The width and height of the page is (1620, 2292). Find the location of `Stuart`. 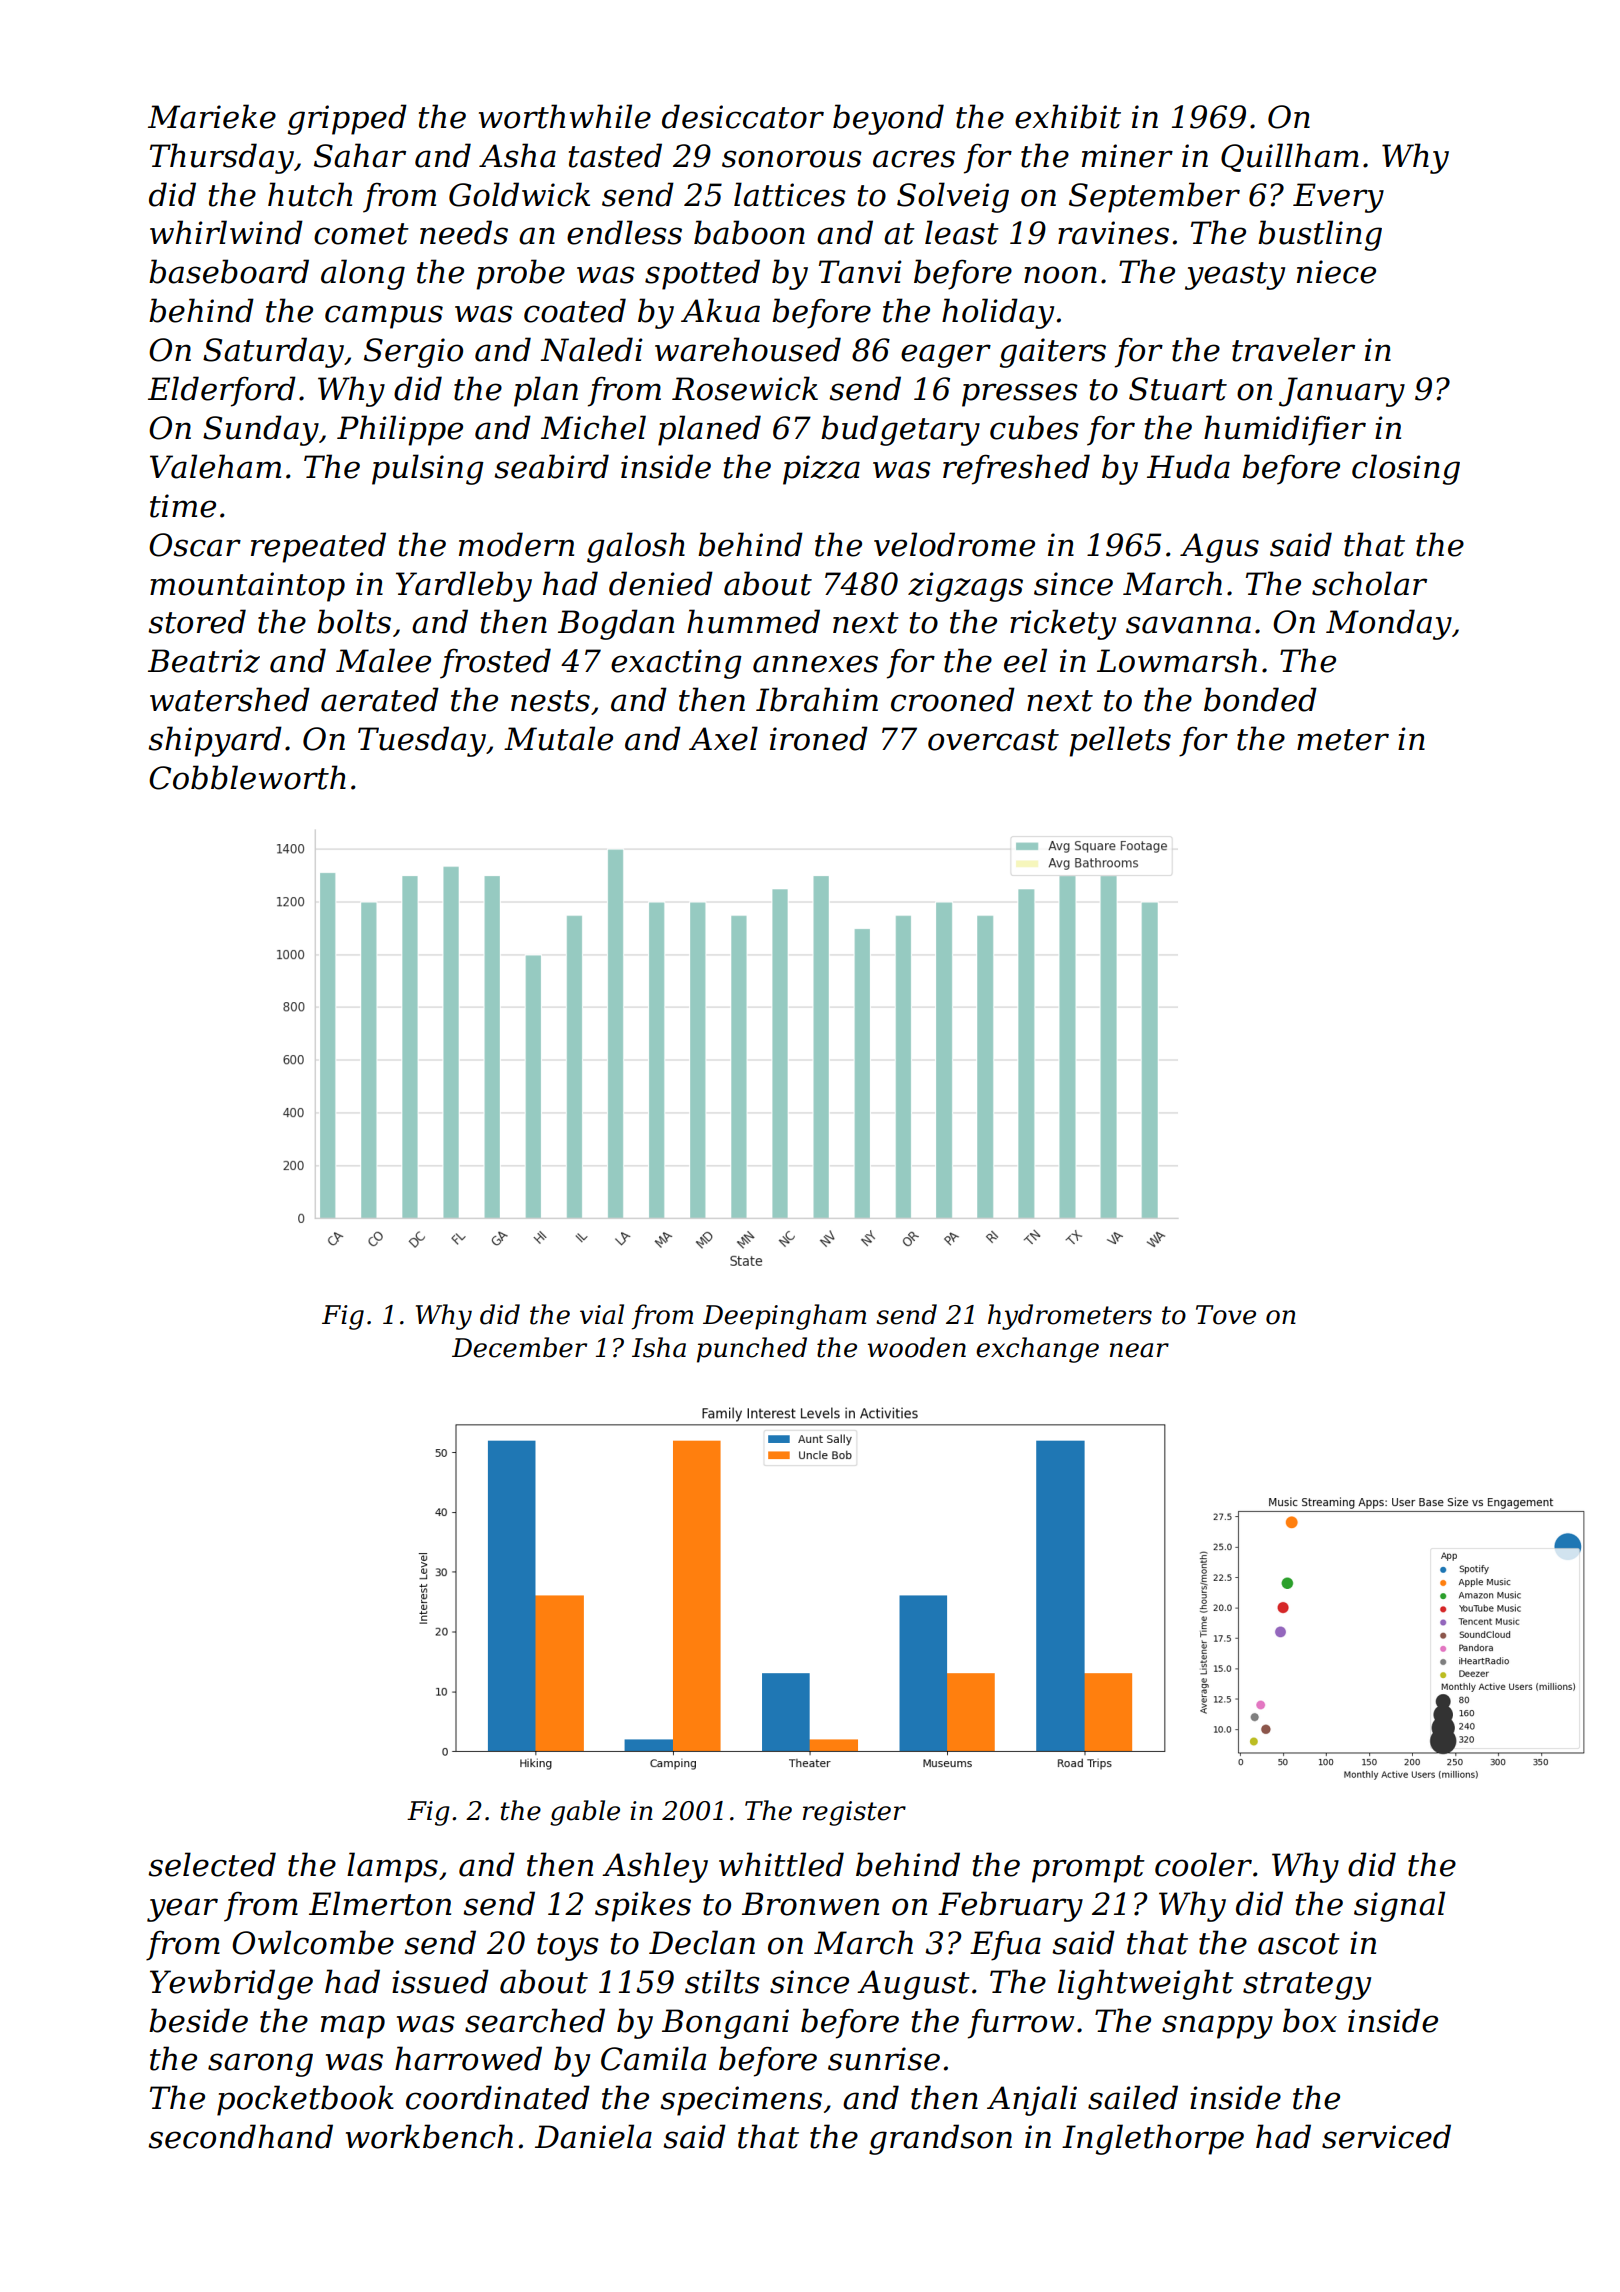

Stuart is located at coordinates (1178, 389).
